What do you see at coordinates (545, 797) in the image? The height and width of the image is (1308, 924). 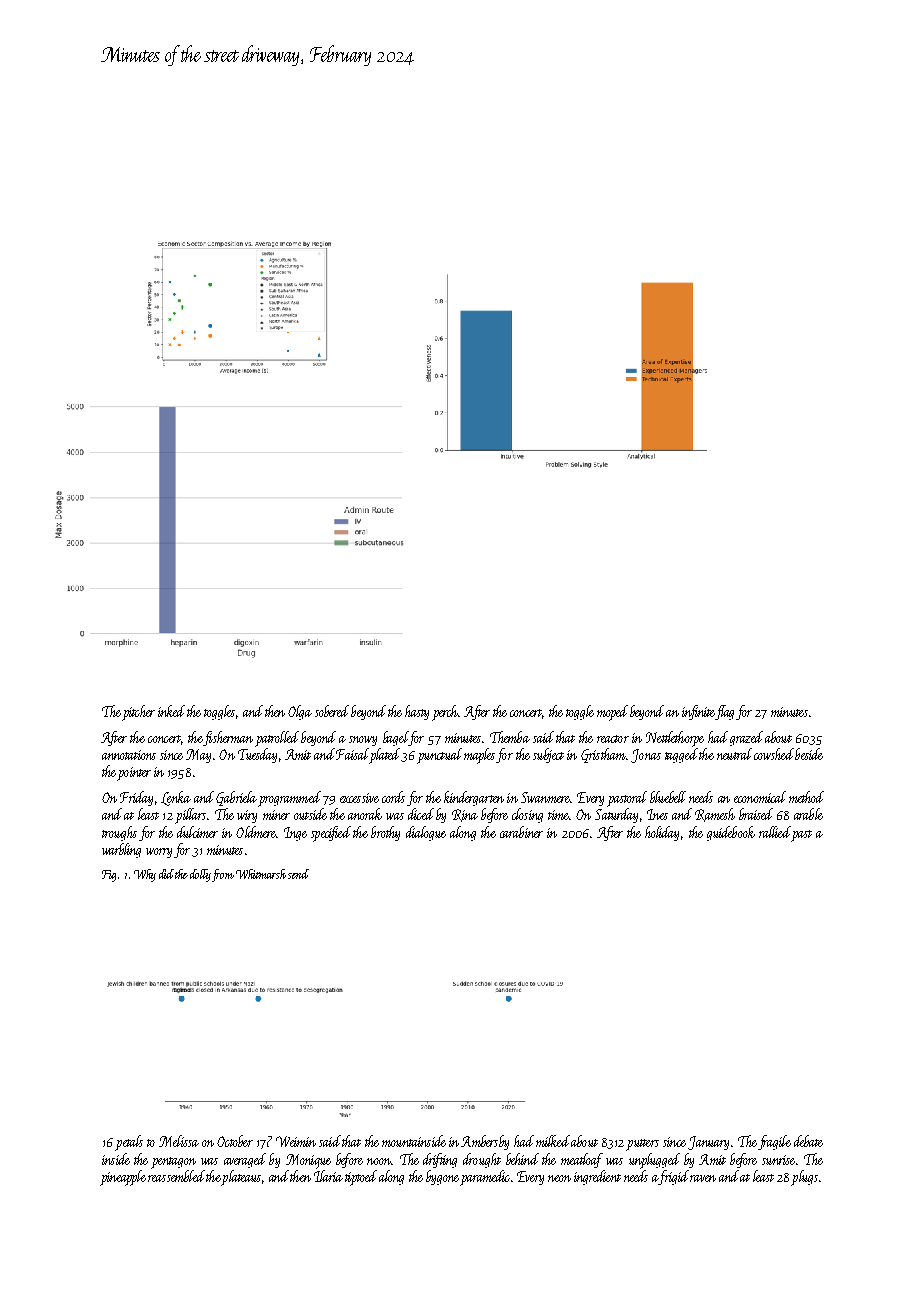 I see `Swanmere` at bounding box center [545, 797].
